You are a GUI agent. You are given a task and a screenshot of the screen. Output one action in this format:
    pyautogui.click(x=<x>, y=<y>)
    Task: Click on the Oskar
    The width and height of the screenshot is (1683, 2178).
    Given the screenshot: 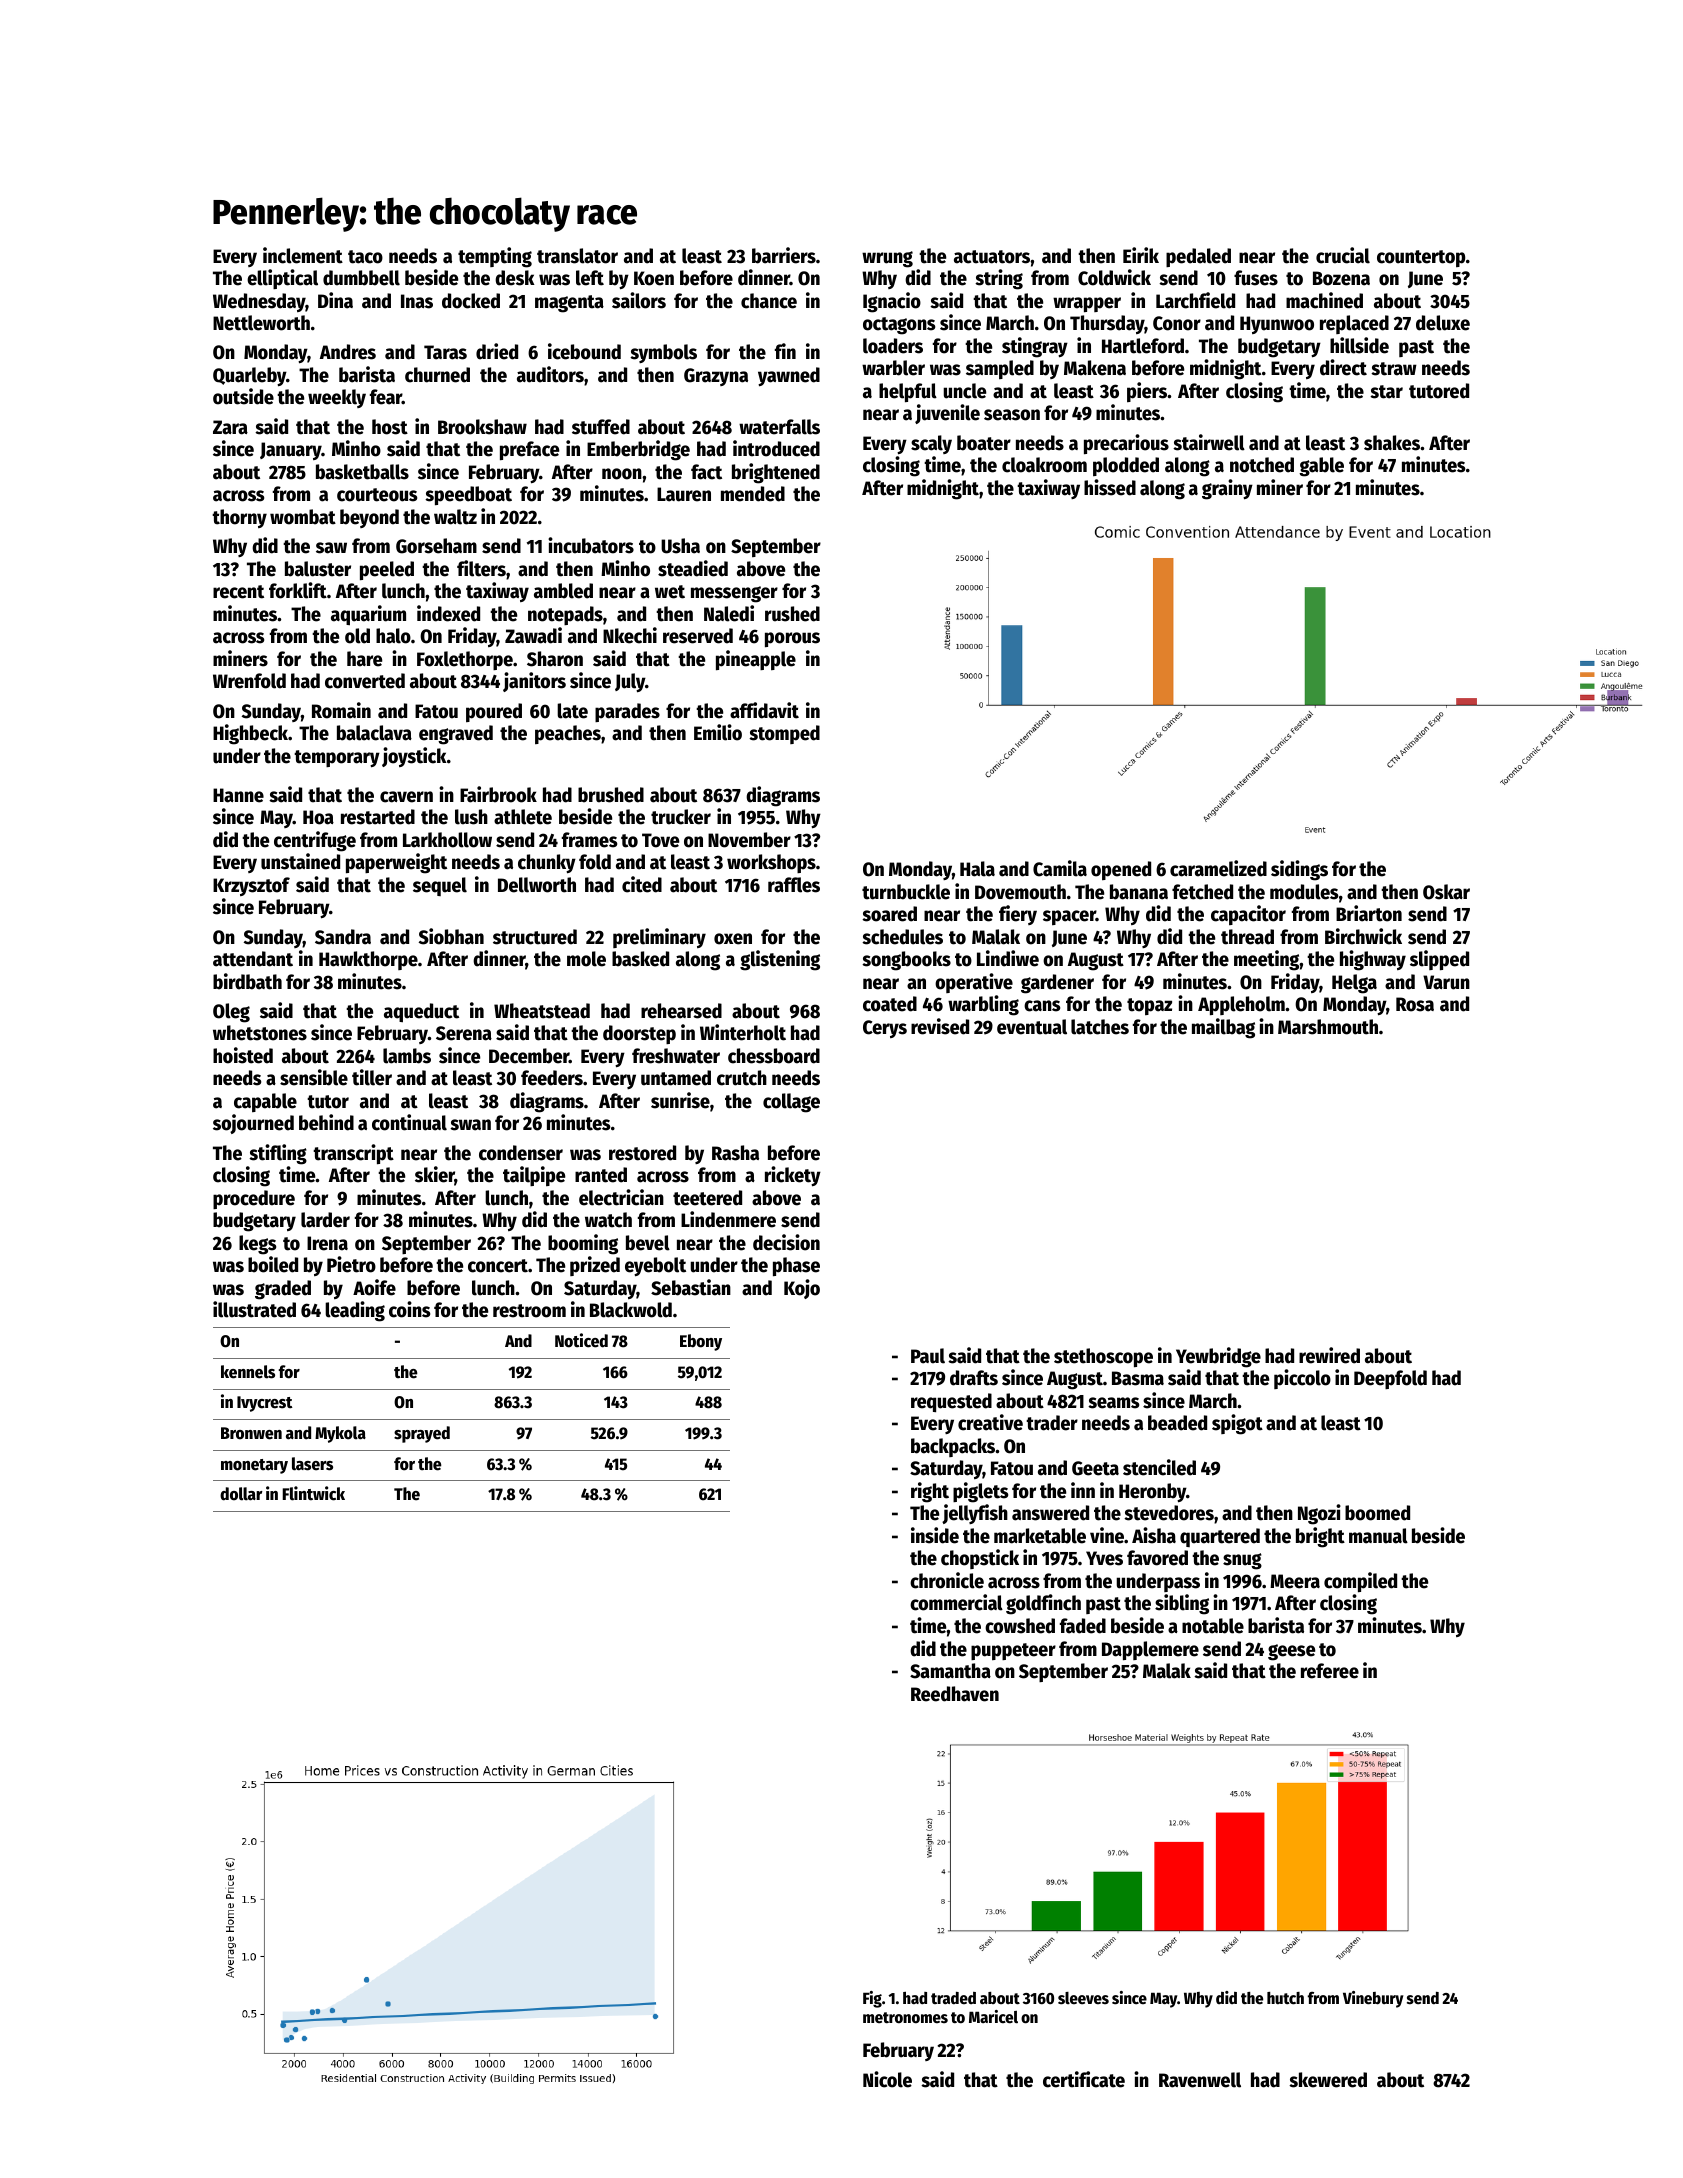 What is the action you would take?
    pyautogui.click(x=1446, y=892)
